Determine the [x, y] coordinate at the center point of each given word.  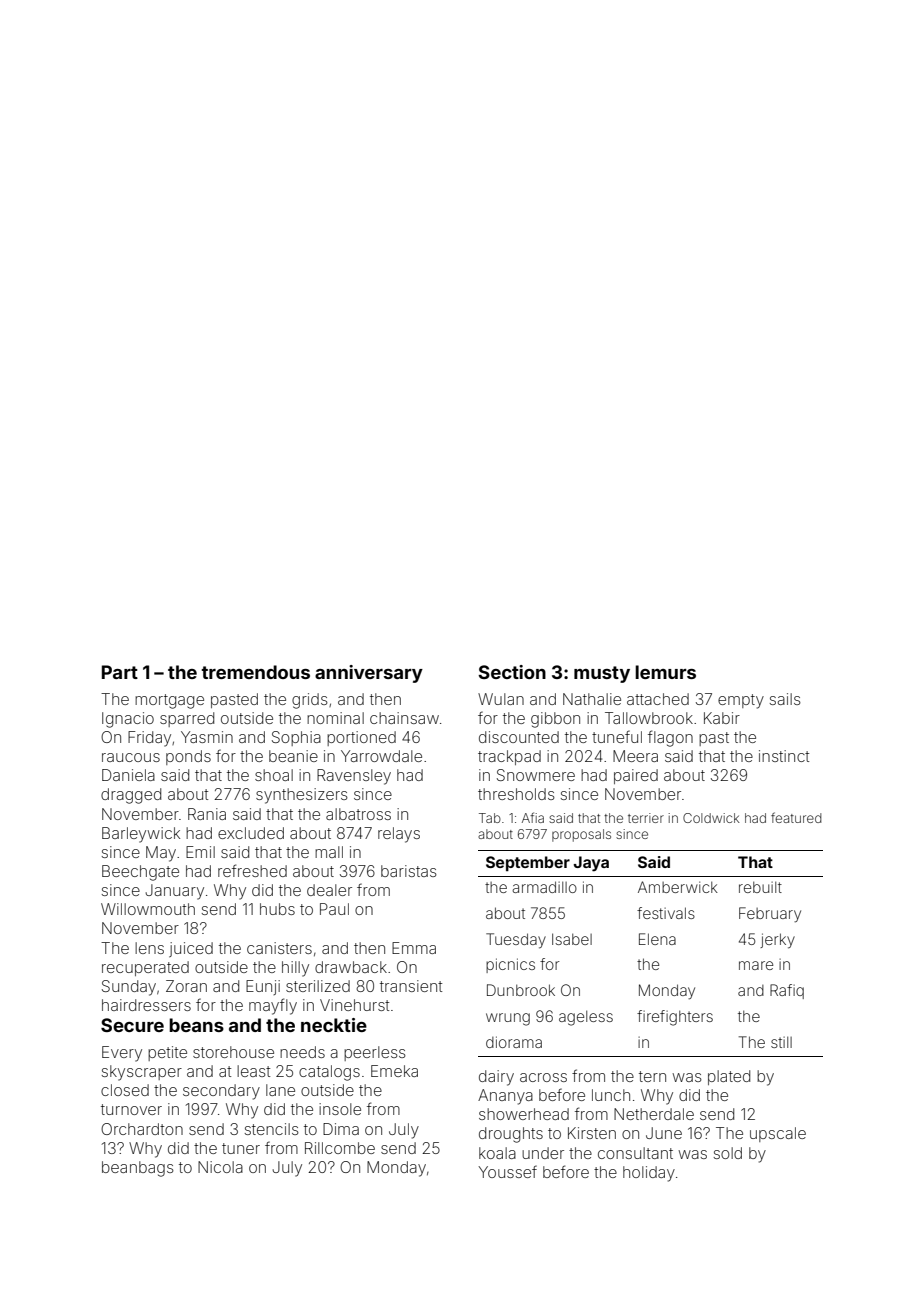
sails [785, 699]
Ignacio [128, 720]
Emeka [394, 1071]
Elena [657, 939]
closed [125, 1090]
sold [728, 1153]
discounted [519, 737]
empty [741, 701]
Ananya [505, 1097]
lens [149, 948]
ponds [188, 757]
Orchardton [142, 1129]
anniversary [369, 674]
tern [652, 1076]
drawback [351, 967]
